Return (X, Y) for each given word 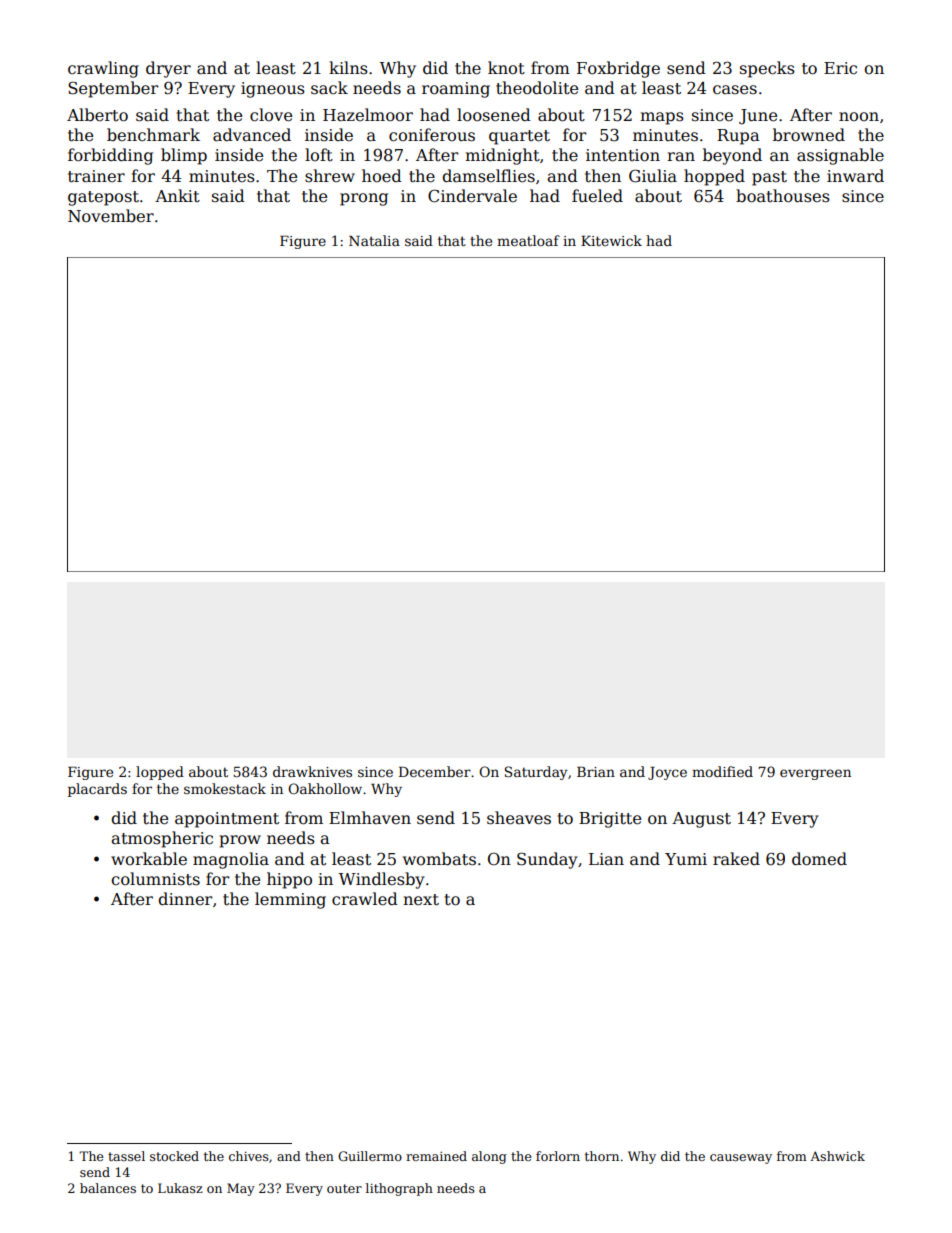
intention (623, 155)
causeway (741, 1159)
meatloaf (528, 240)
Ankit (177, 195)
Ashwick (837, 1156)
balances (108, 1188)
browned (809, 135)
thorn (602, 1156)
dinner (185, 898)
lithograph (399, 1189)
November (111, 216)
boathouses (783, 196)
